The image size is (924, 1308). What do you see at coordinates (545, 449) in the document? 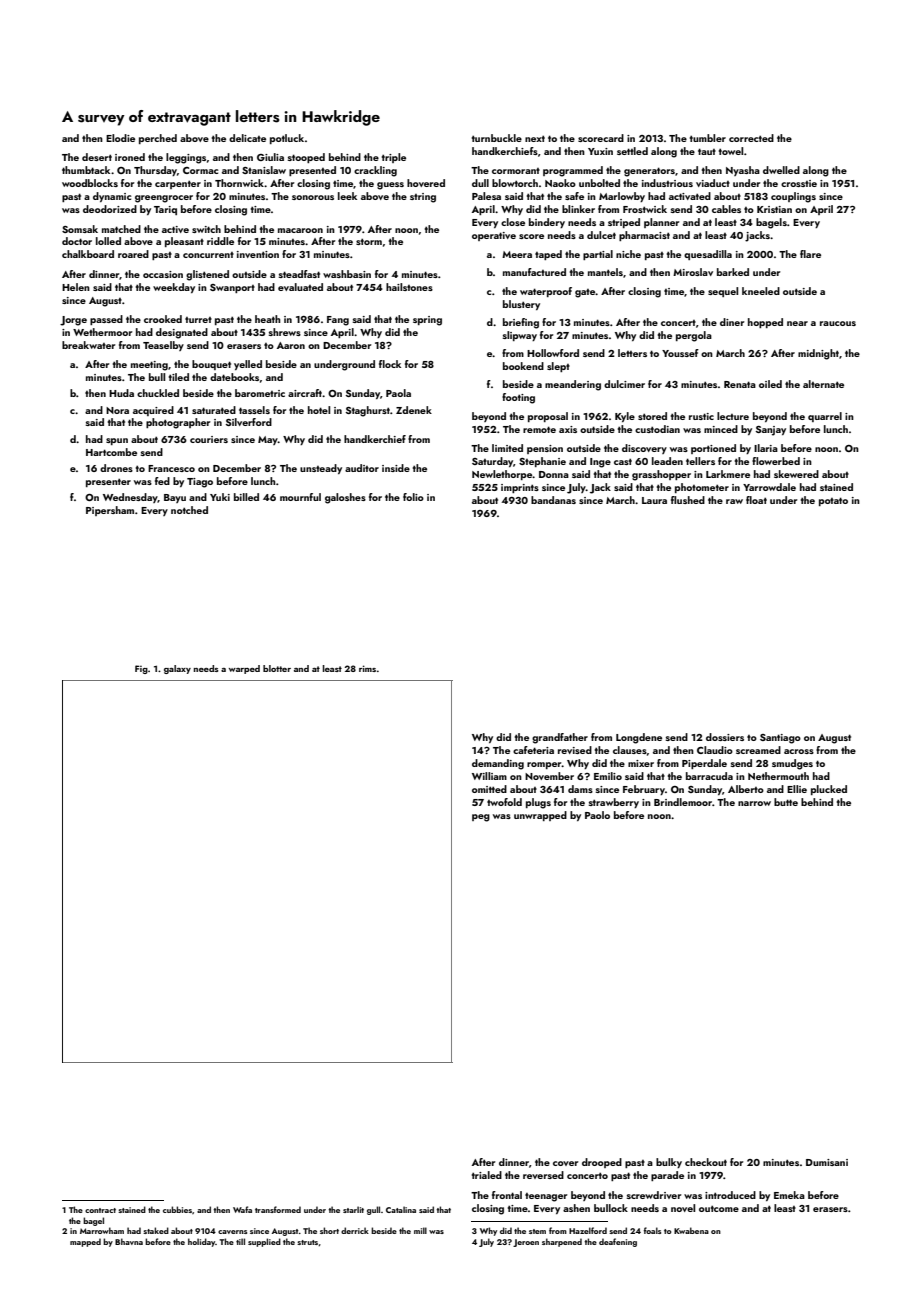
I see `pension` at bounding box center [545, 449].
